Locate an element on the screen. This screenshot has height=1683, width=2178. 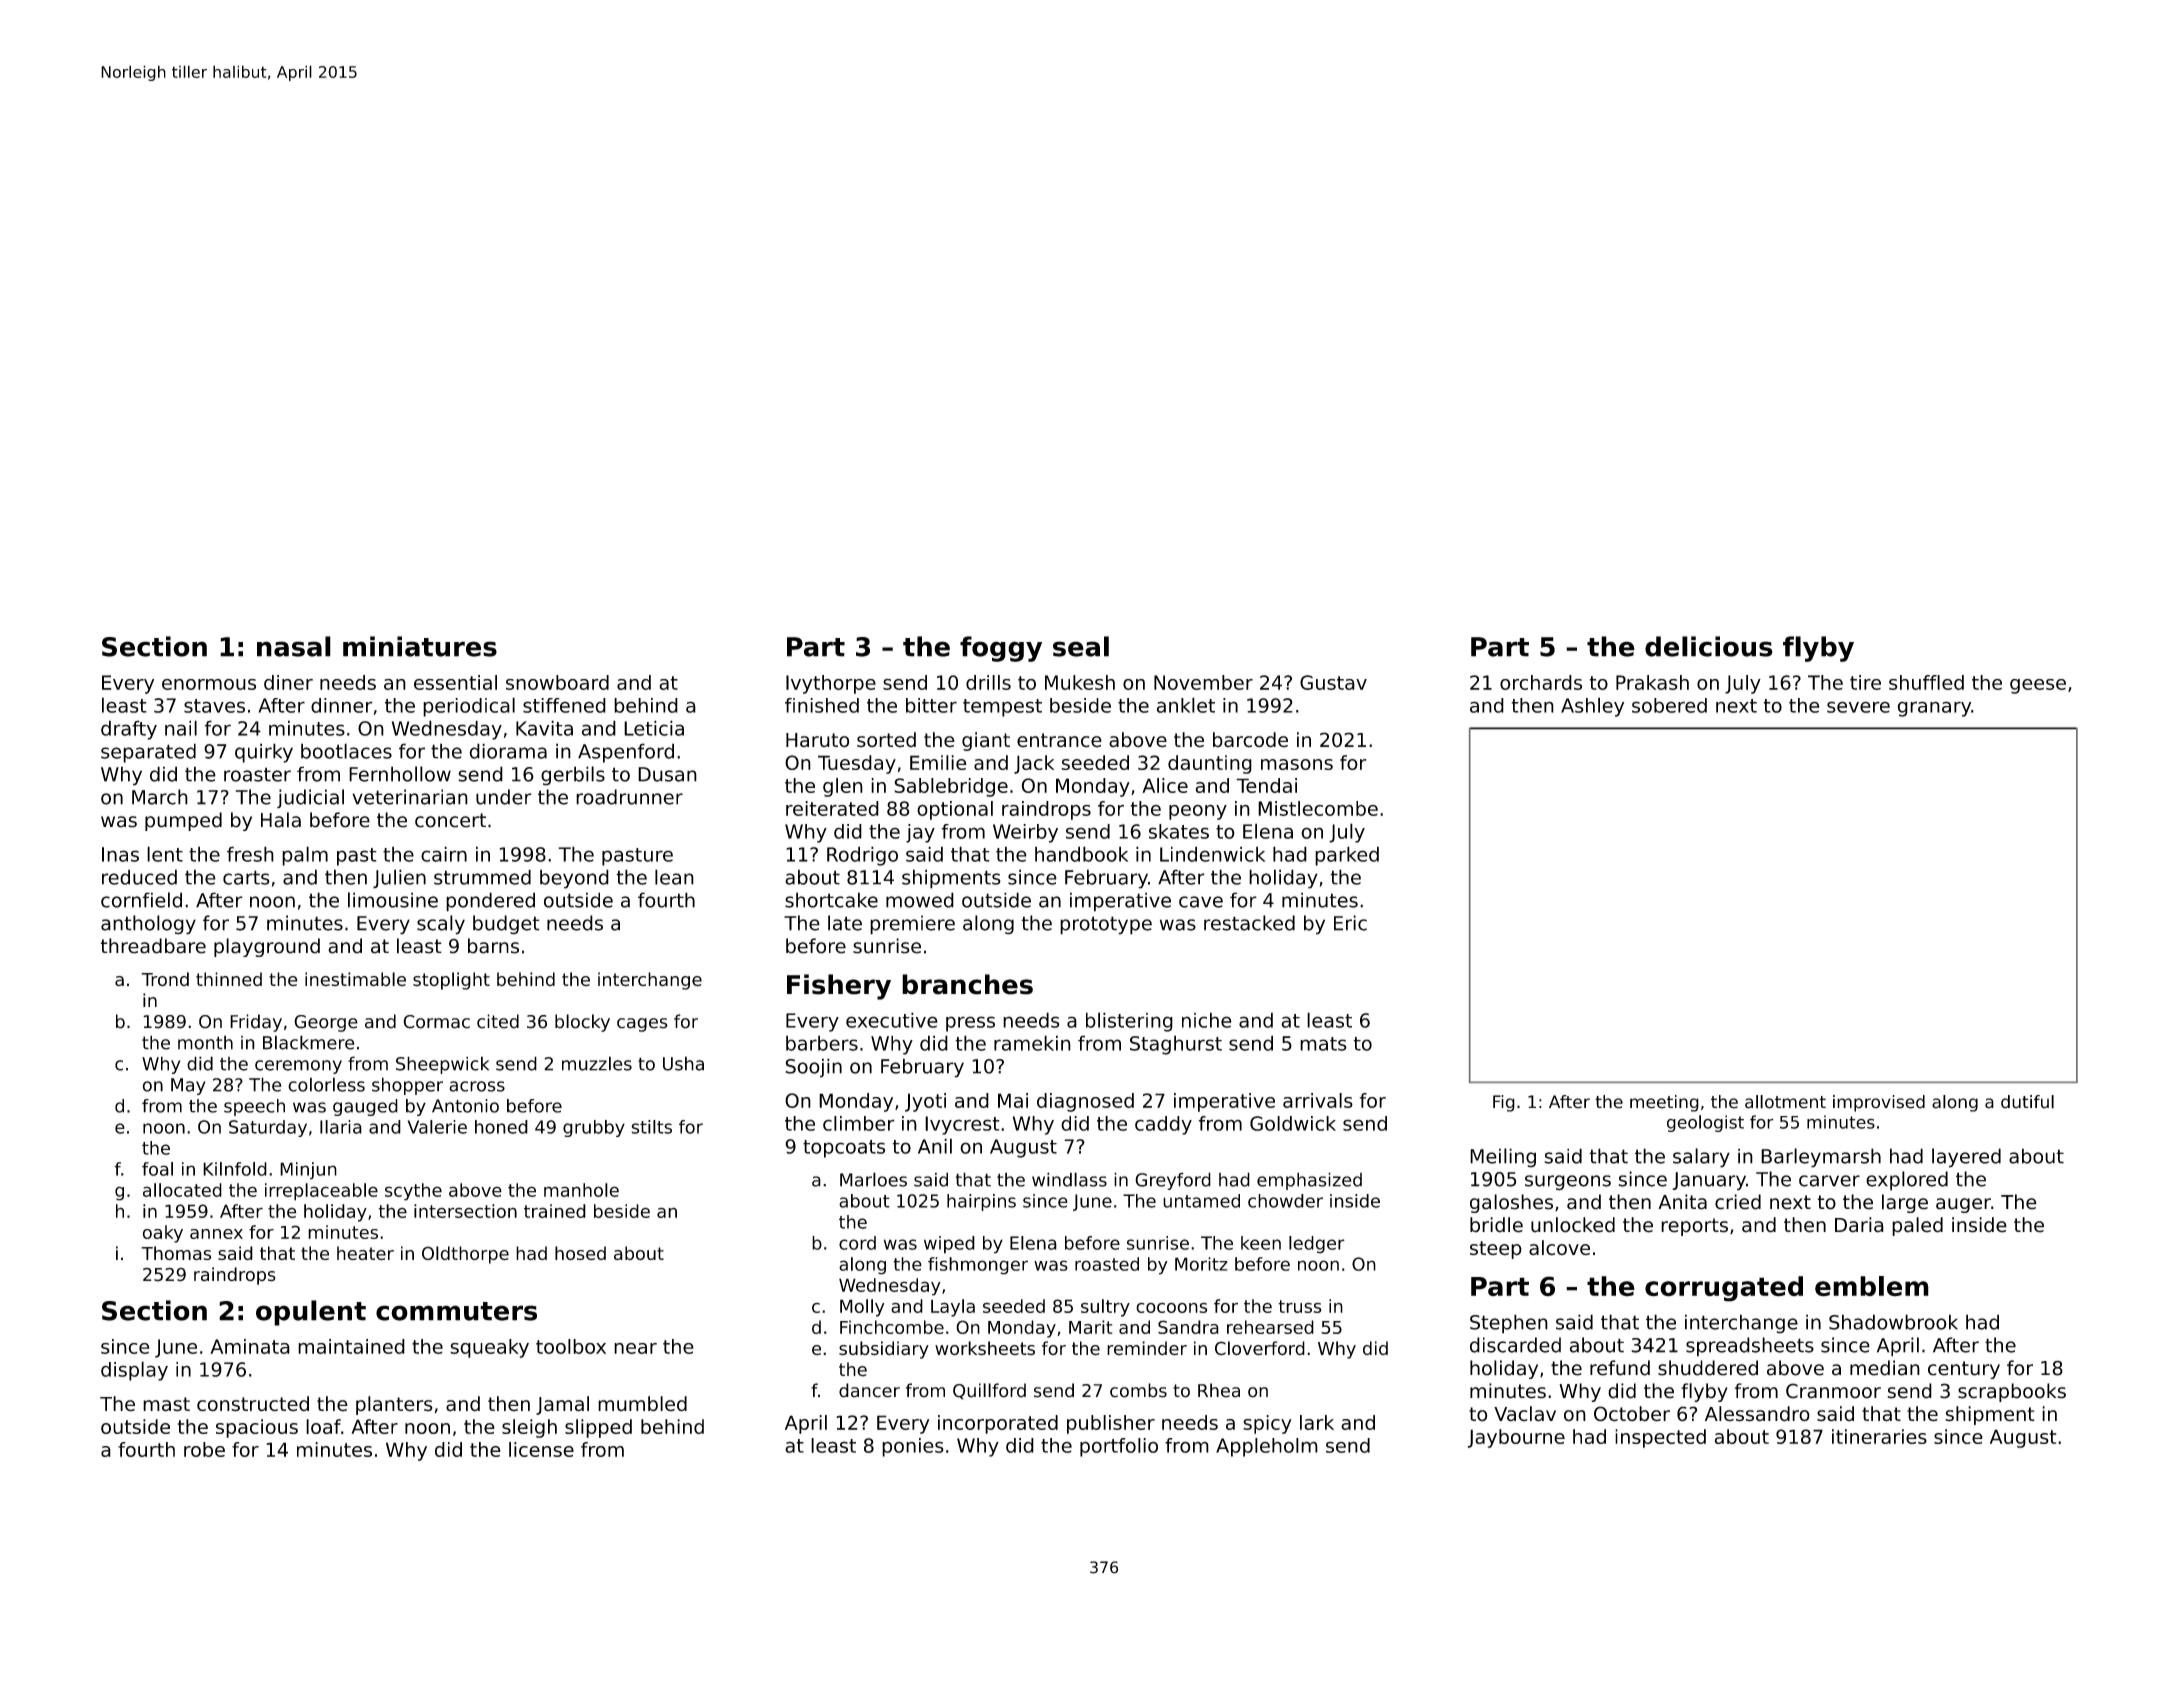
budget is located at coordinates (506, 925).
